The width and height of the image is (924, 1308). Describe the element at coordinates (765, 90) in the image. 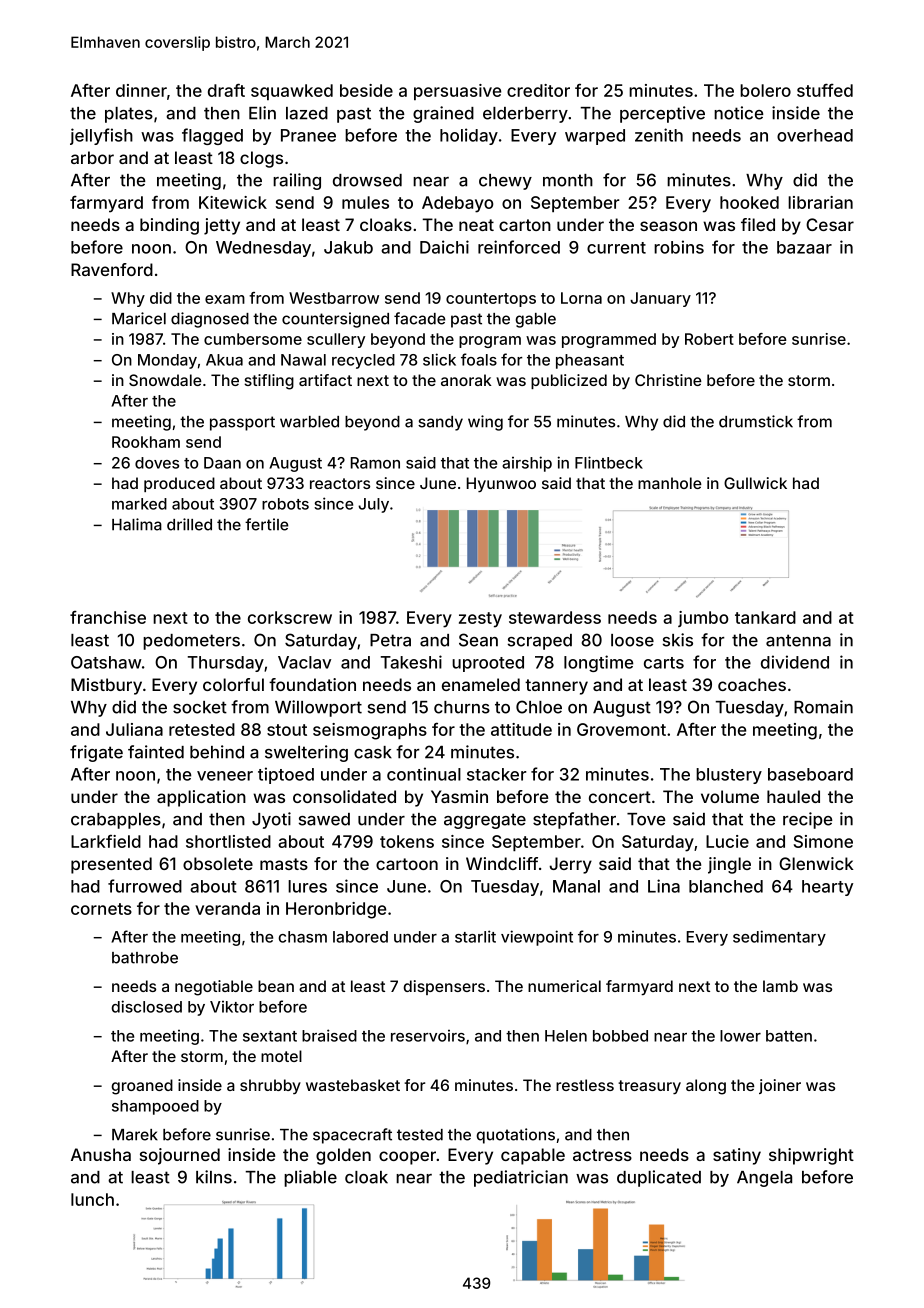

I see `bolero` at that location.
